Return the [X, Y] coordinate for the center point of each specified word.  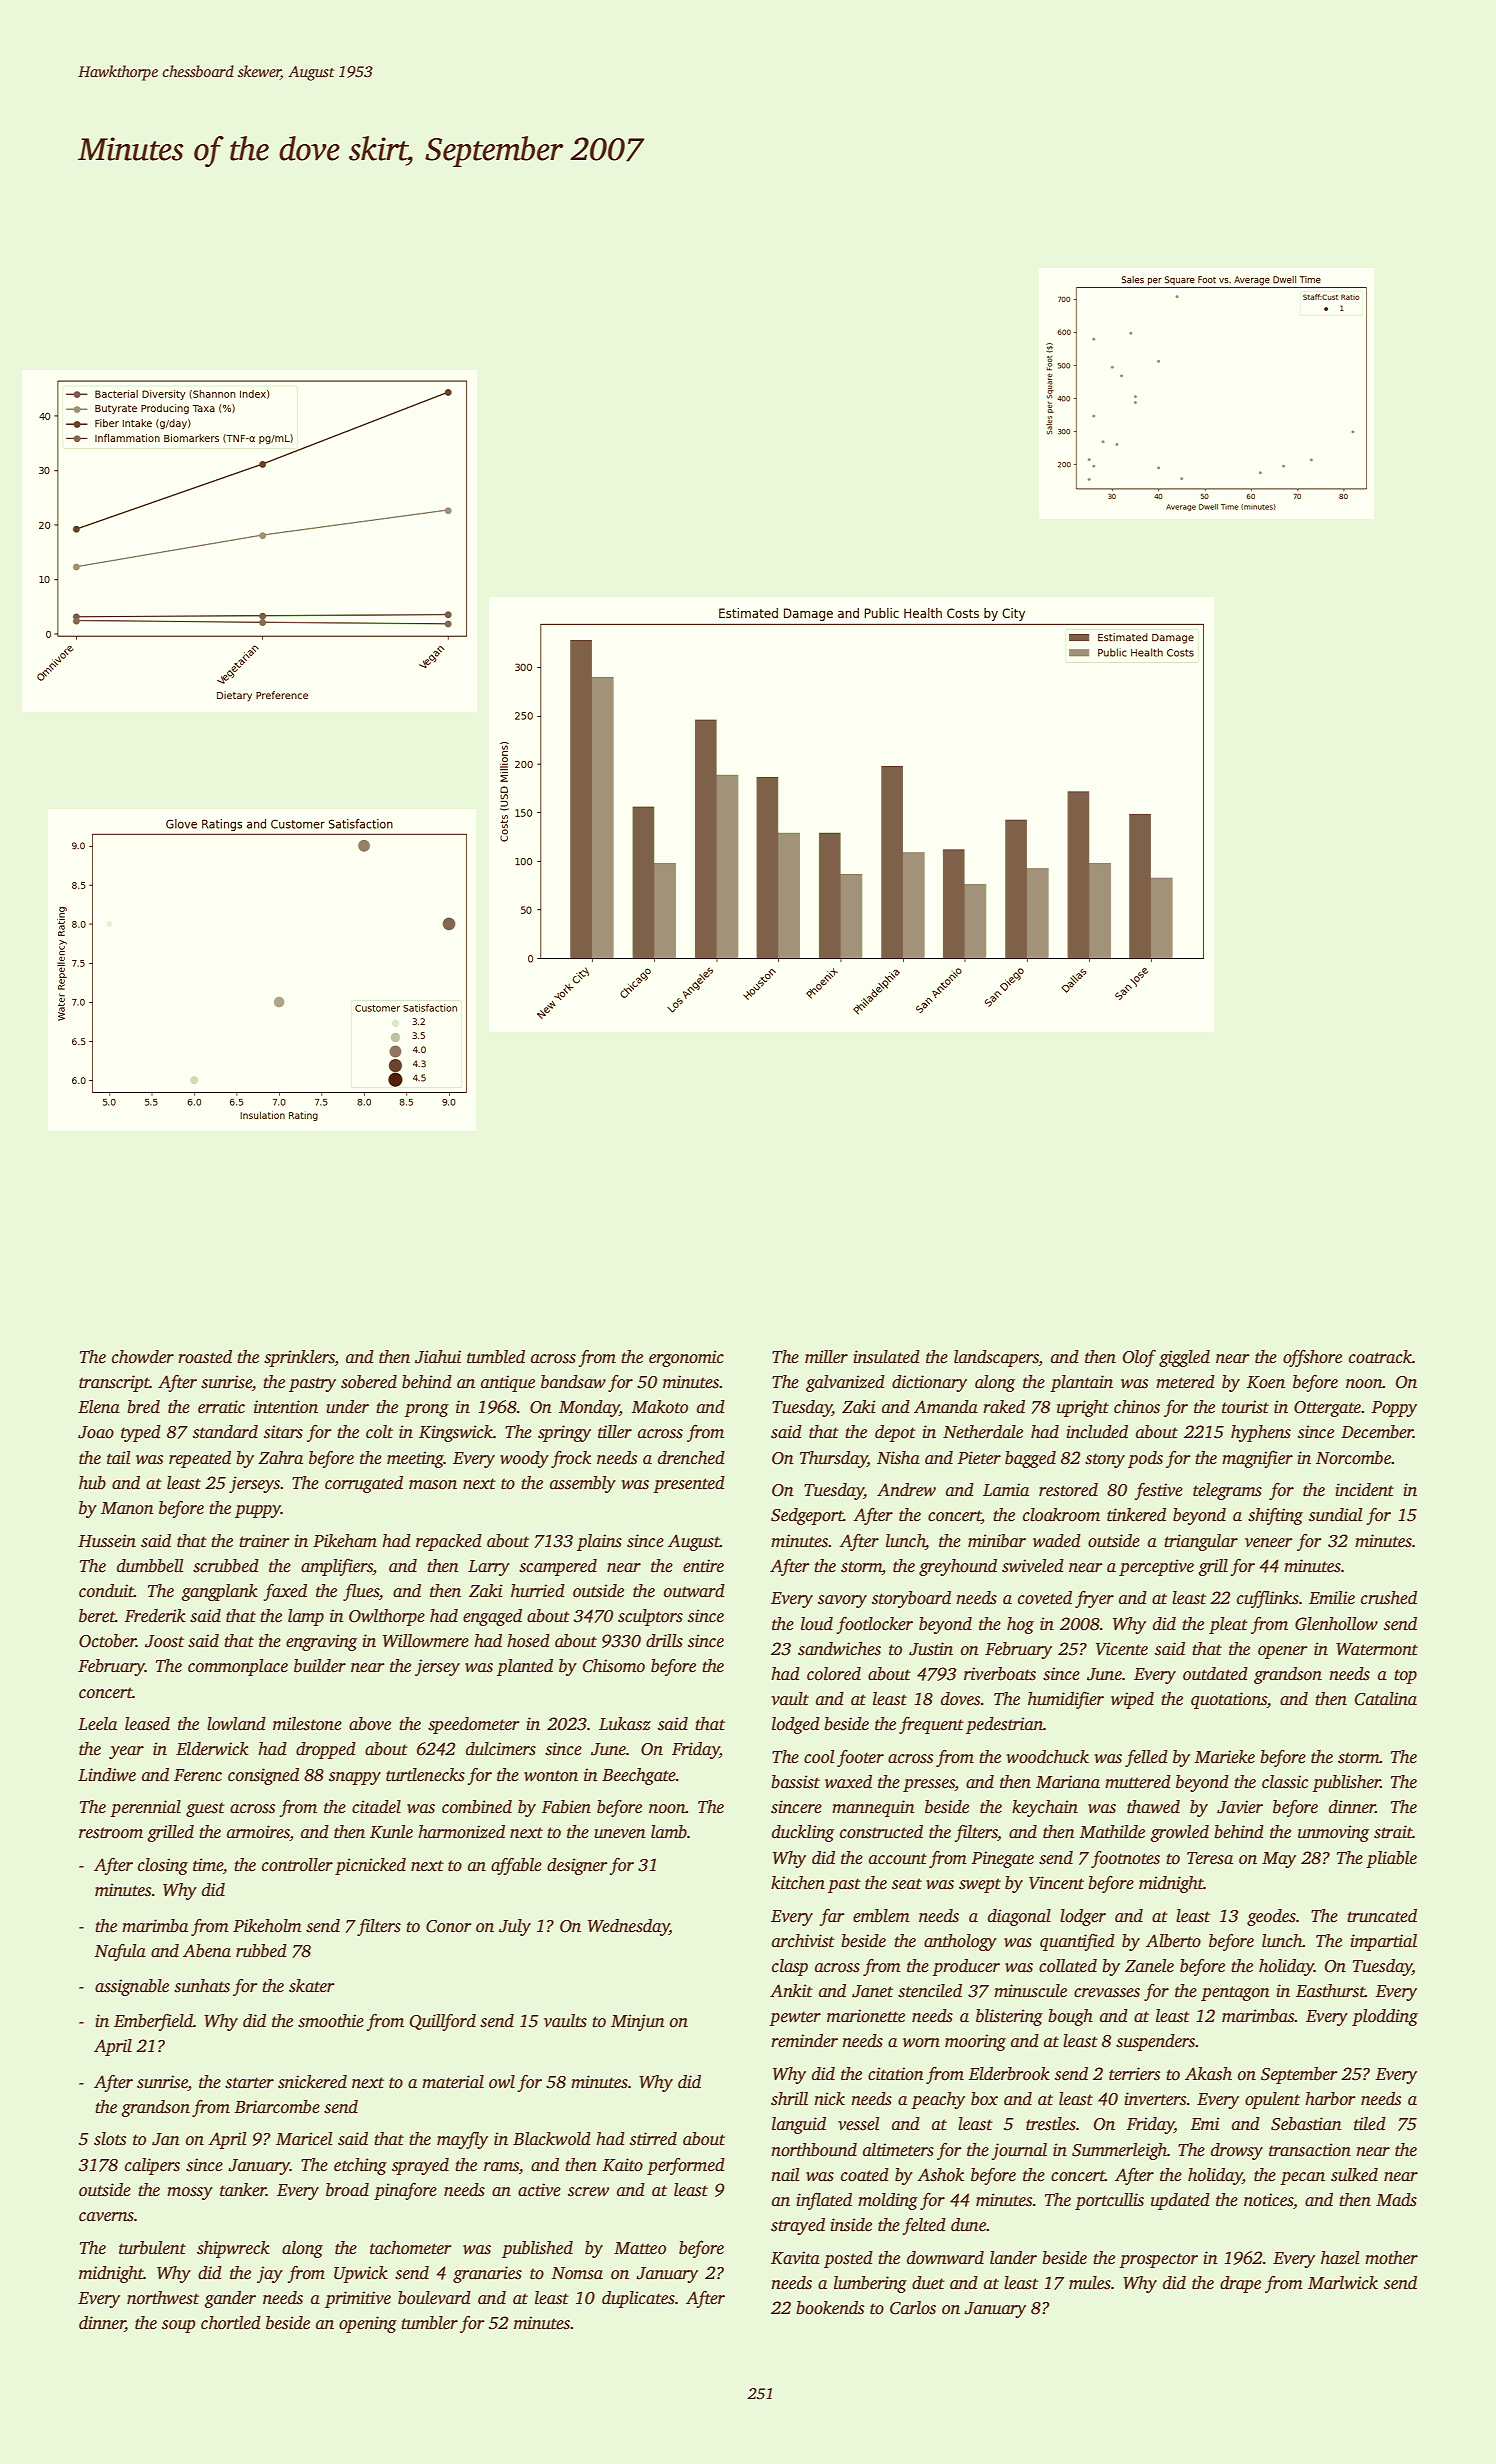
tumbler [429, 2323]
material [453, 2082]
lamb [669, 1832]
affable [516, 1866]
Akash [1208, 2074]
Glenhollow [1336, 1624]
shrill [789, 2099]
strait [1393, 1832]
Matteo [640, 2248]
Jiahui [438, 1357]
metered [1185, 1382]
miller [826, 1357]
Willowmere [426, 1641]
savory [842, 1601]
